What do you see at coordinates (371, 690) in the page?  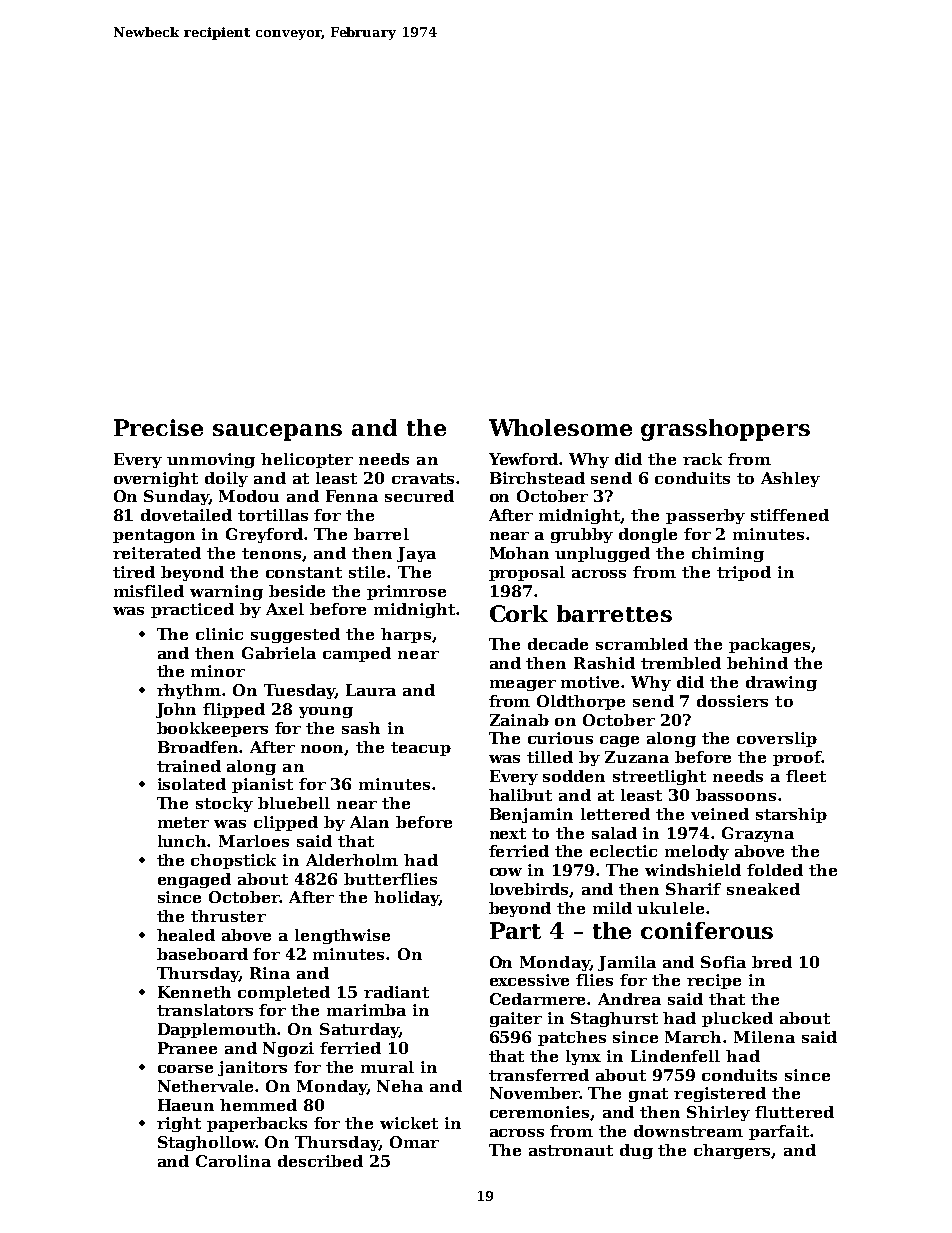 I see `Laura` at bounding box center [371, 690].
